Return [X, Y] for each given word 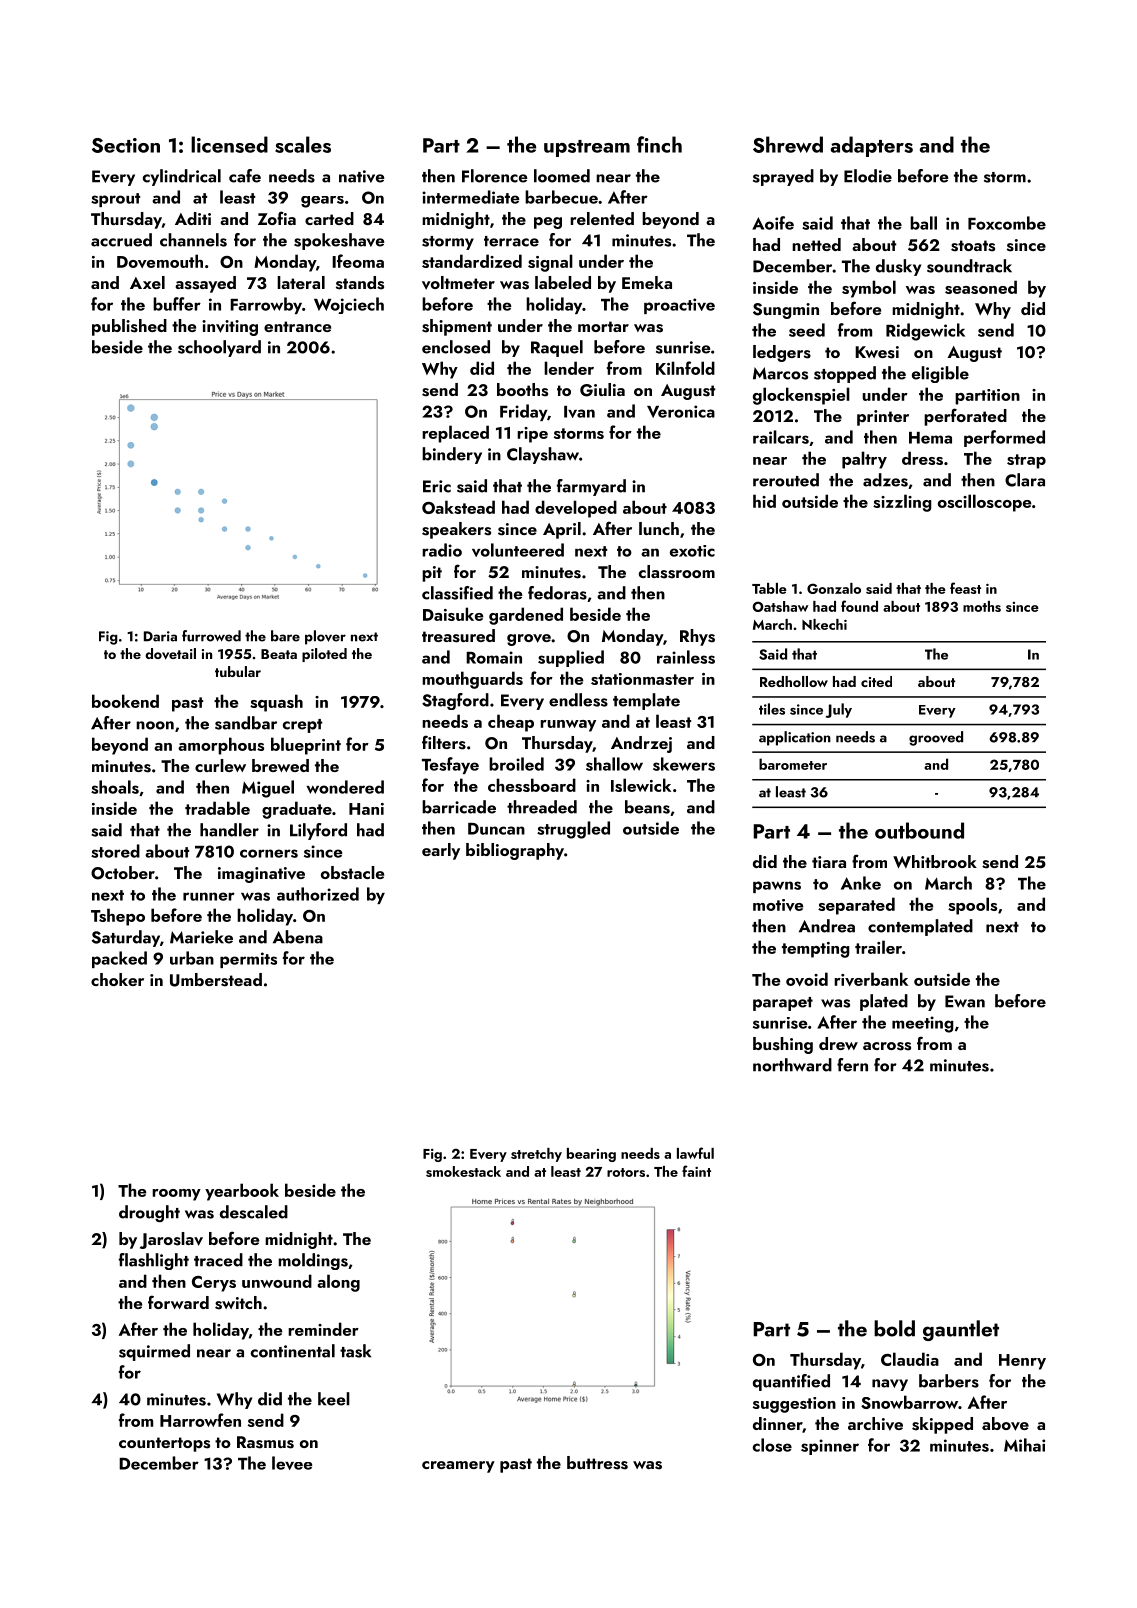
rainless [686, 657]
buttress [597, 1463]
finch [659, 144]
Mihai [1024, 1445]
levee [292, 1463]
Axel [147, 282]
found [859, 606]
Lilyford [318, 831]
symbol [869, 289]
